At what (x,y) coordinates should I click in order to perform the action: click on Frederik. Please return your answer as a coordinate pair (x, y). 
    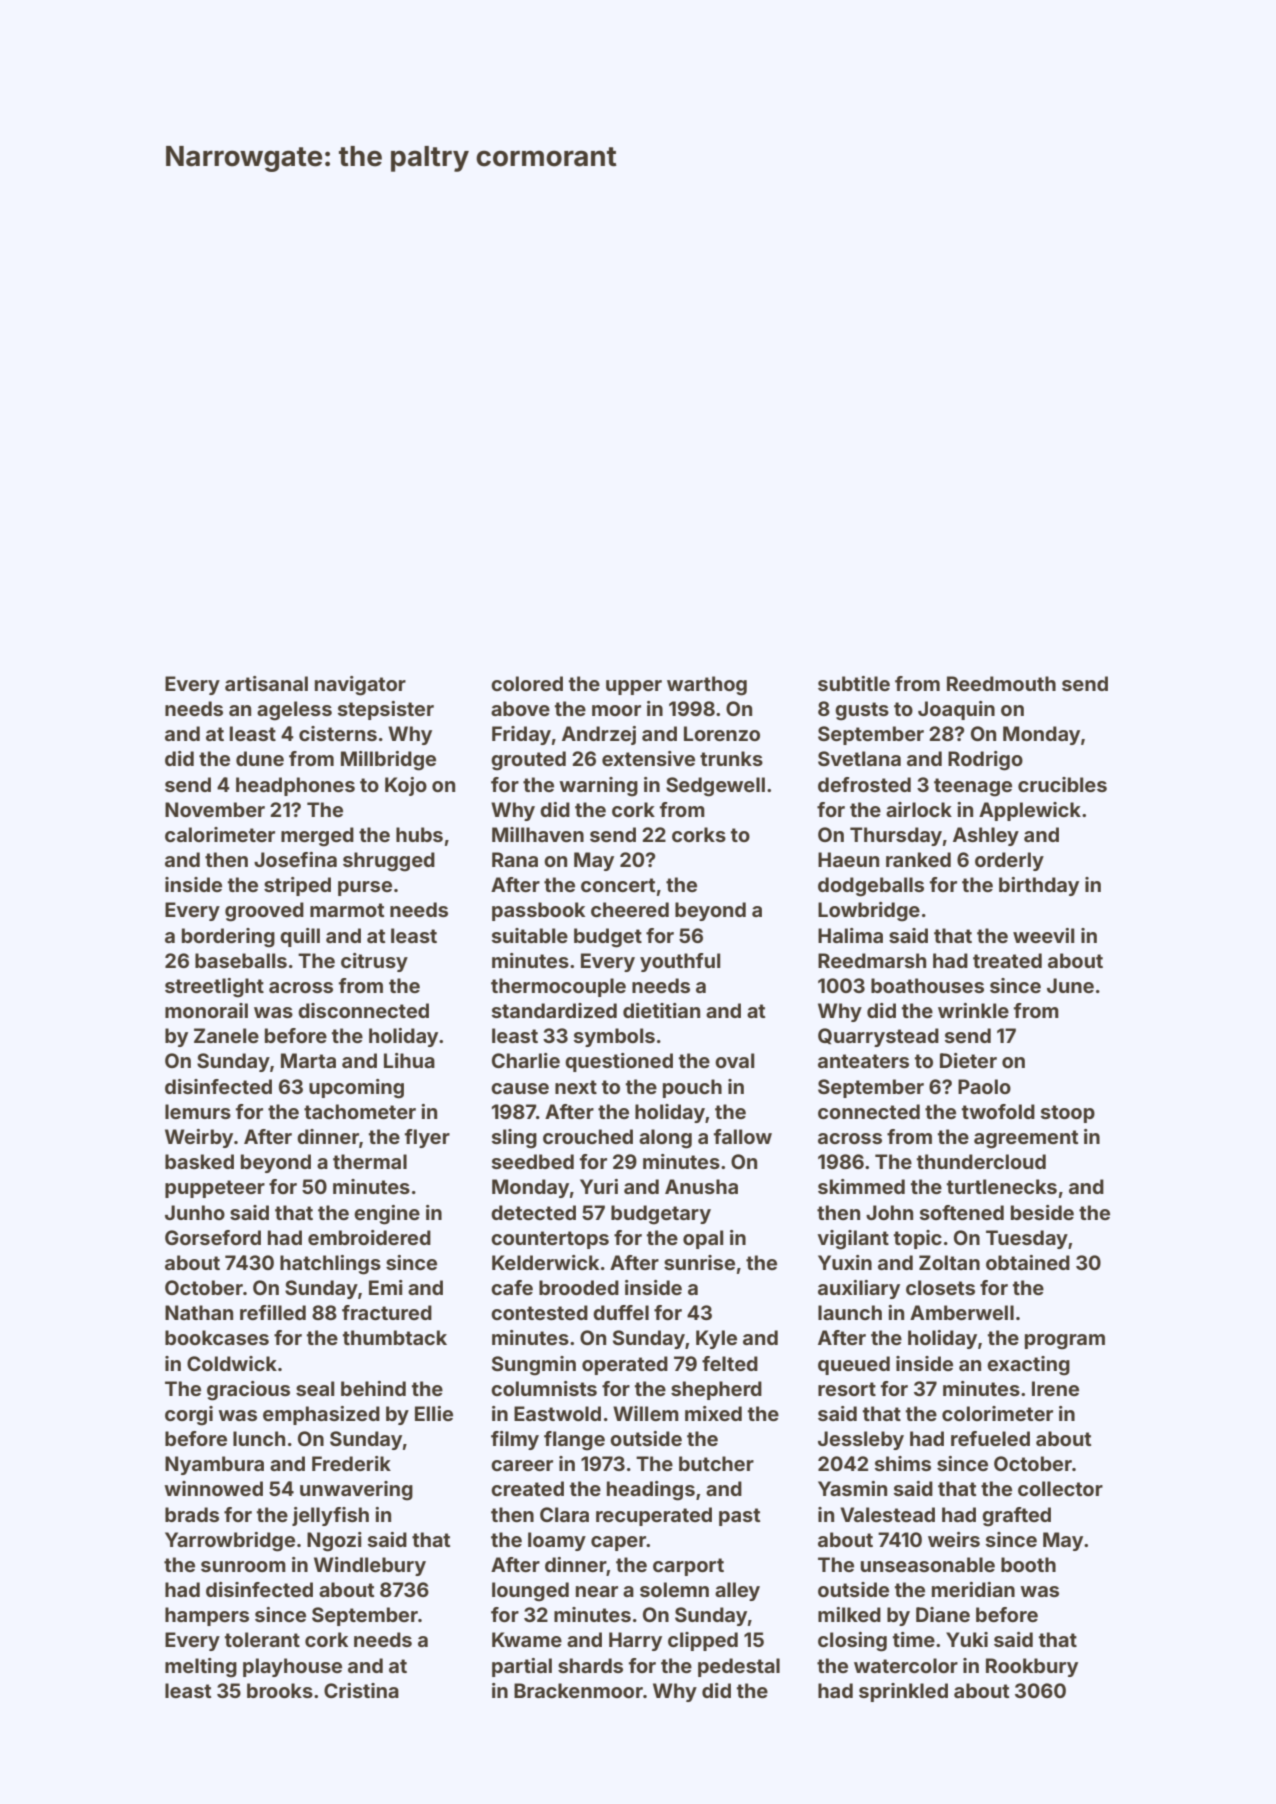
    Looking at the image, I should click on (351, 1463).
